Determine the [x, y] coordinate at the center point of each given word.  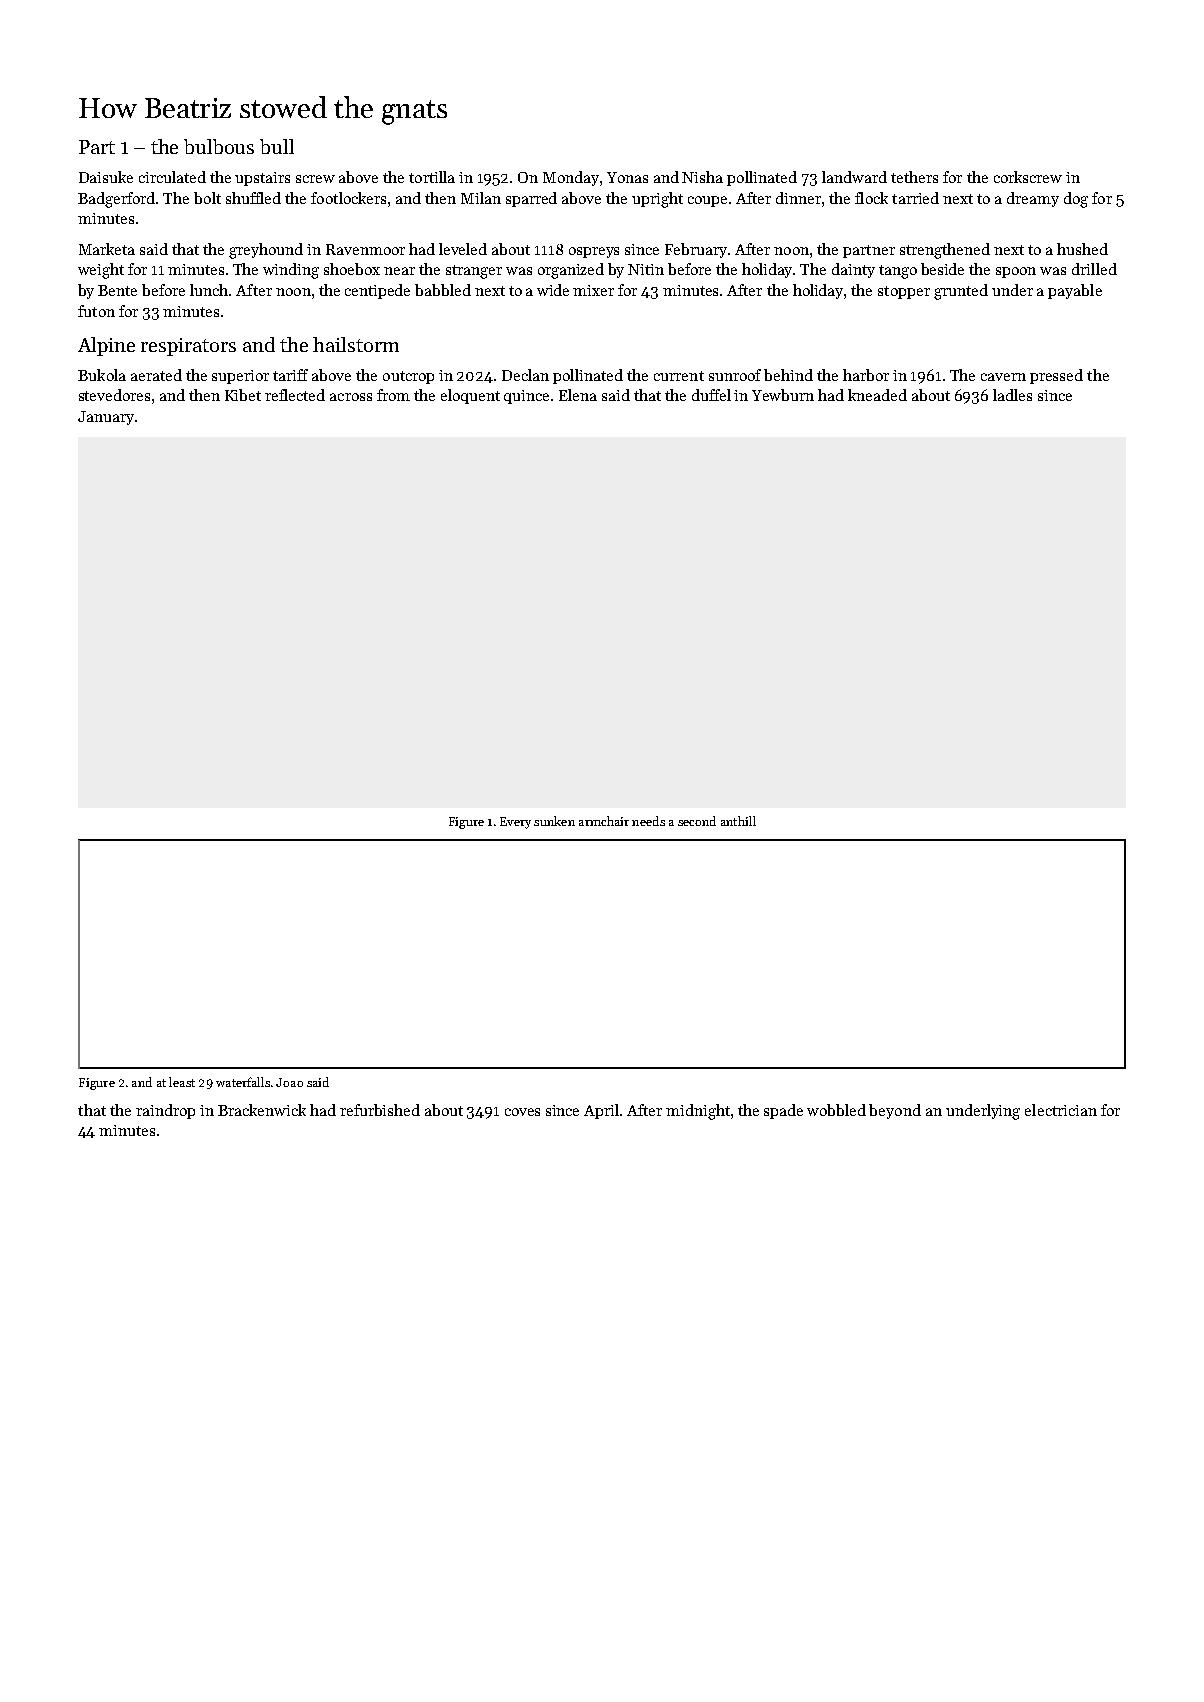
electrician [1061, 1110]
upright [657, 200]
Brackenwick [262, 1110]
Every [515, 823]
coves [522, 1112]
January [106, 418]
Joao [289, 1082]
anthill [738, 821]
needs [648, 821]
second [697, 821]
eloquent [470, 396]
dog [1076, 200]
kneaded [877, 395]
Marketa [107, 249]
